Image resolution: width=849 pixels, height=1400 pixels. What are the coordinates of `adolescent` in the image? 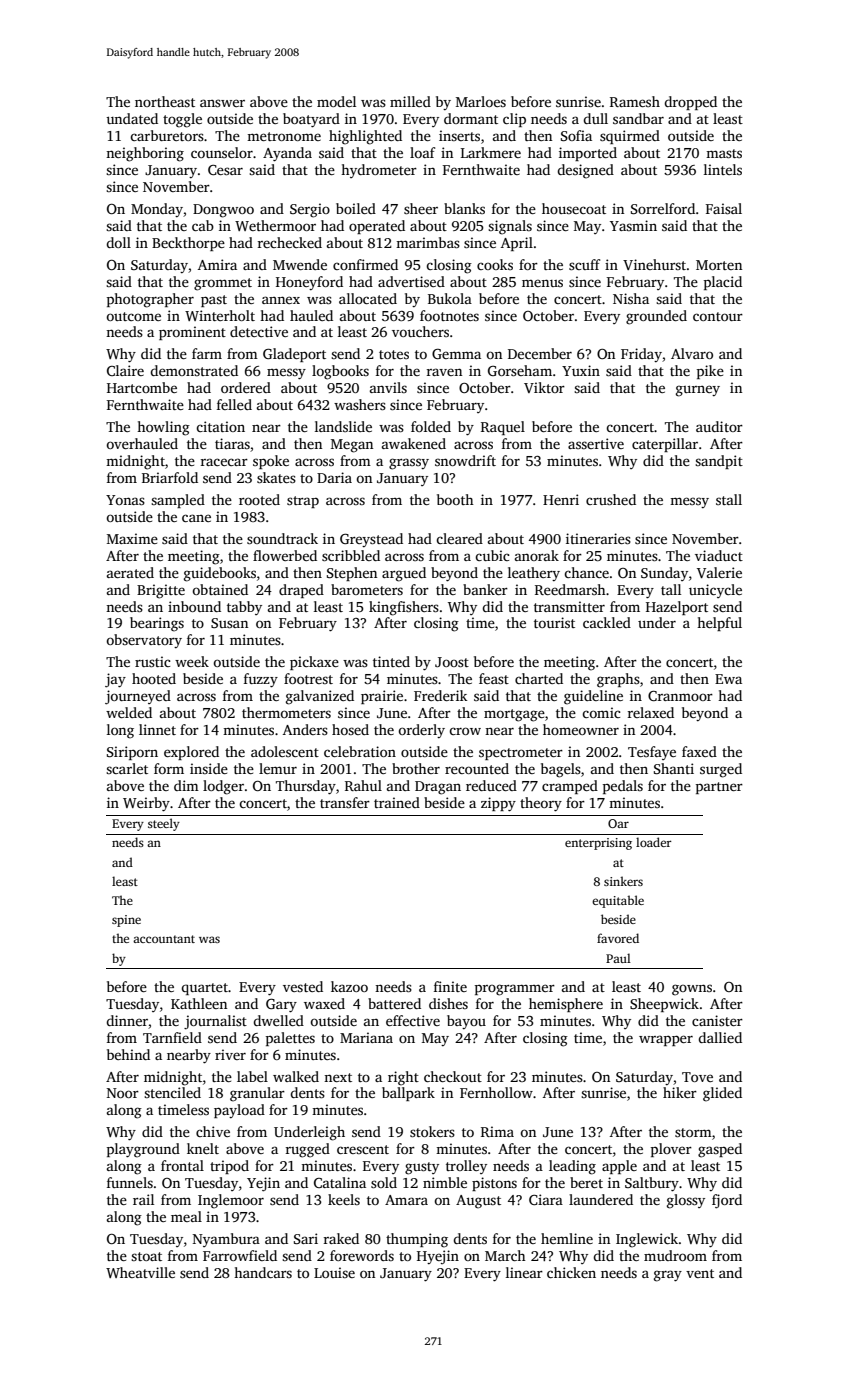 It's located at (285, 751).
